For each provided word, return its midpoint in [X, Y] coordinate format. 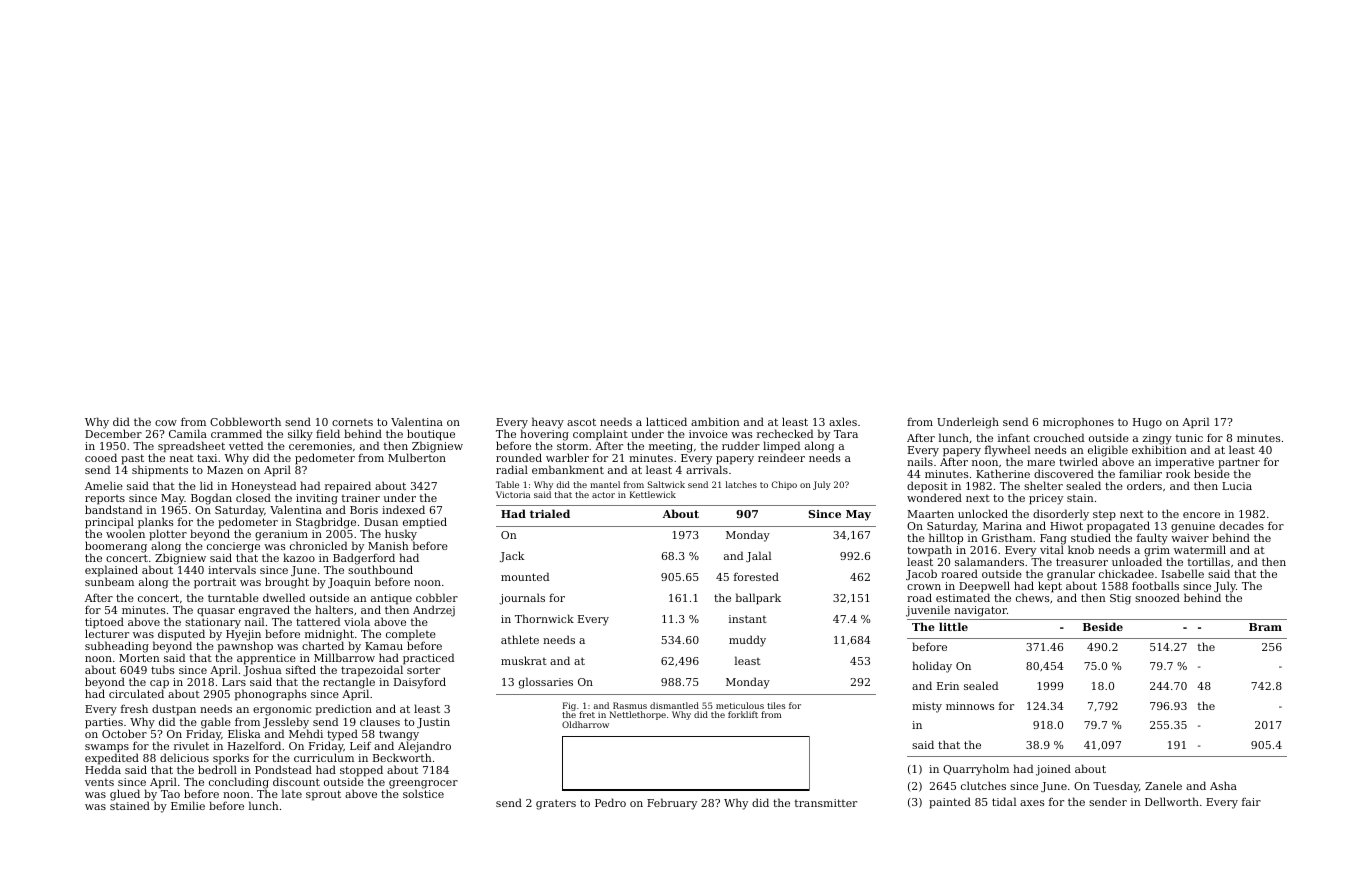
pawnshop [245, 647]
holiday [932, 667]
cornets [352, 422]
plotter [168, 535]
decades [1241, 525]
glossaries [546, 683]
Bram [1265, 627]
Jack [512, 556]
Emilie [188, 805]
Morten [139, 658]
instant [748, 619]
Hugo [1147, 423]
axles [843, 421]
